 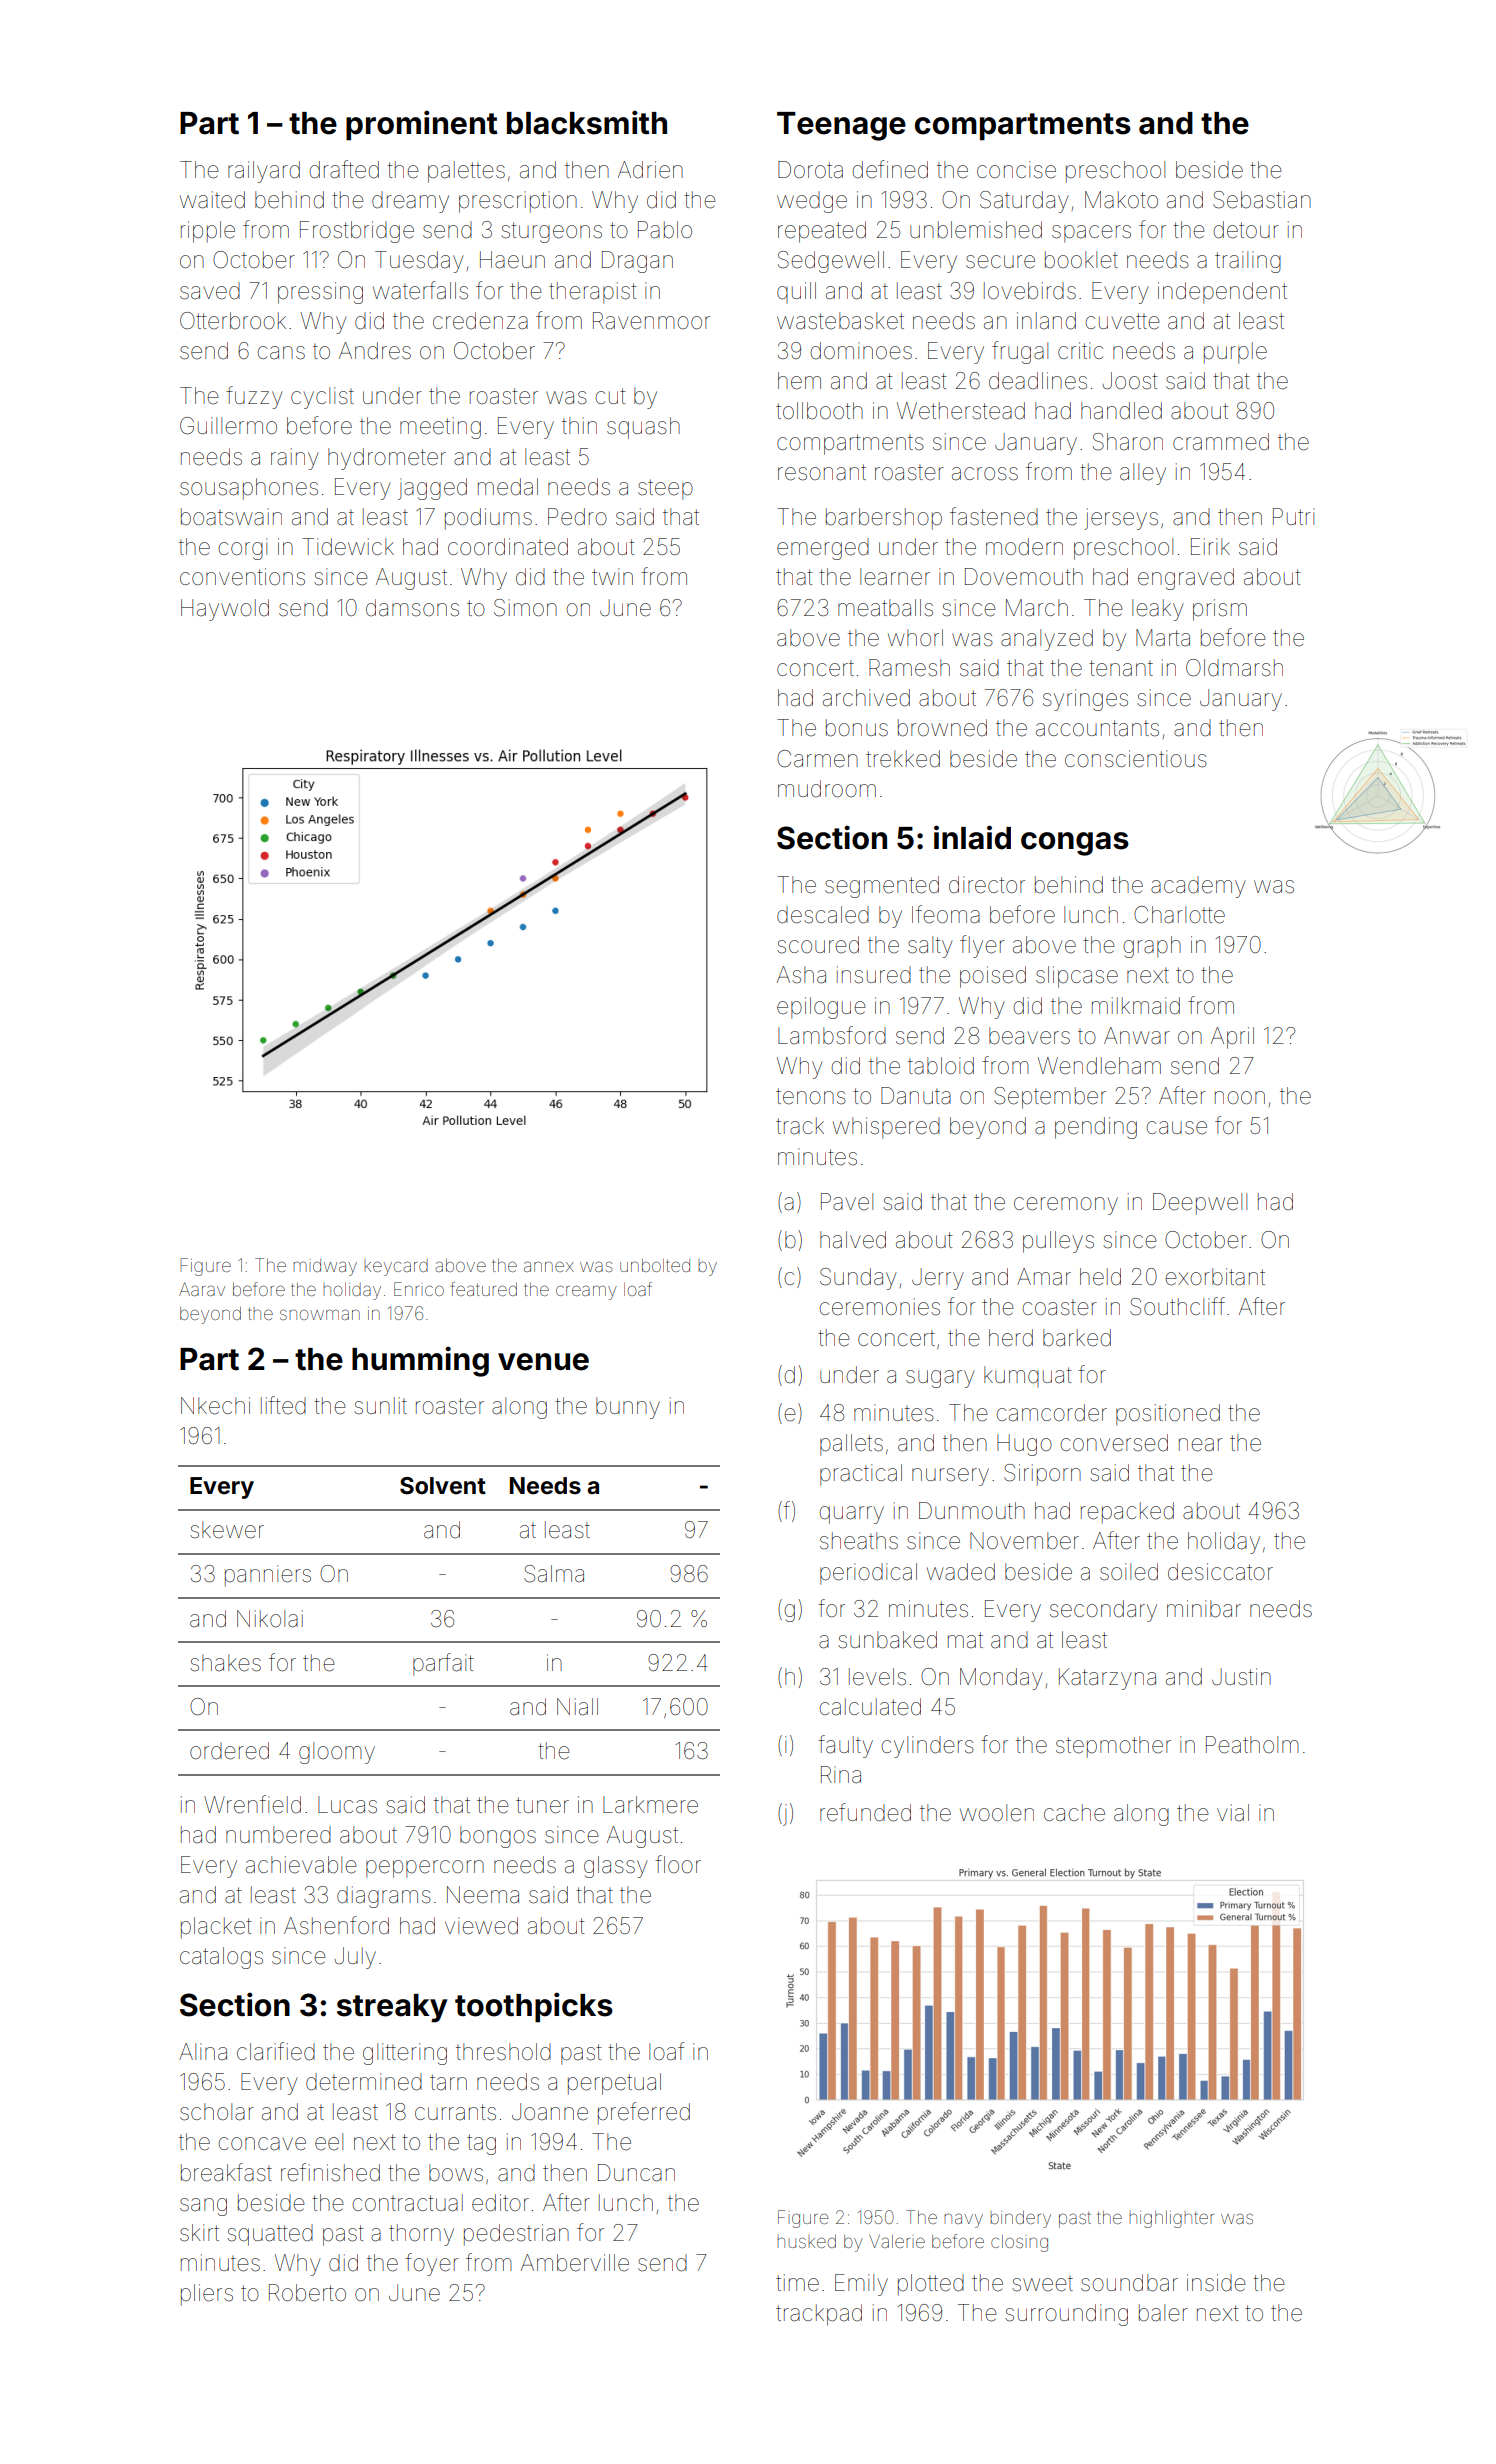 What do you see at coordinates (405, 2054) in the screenshot?
I see `glittering` at bounding box center [405, 2054].
